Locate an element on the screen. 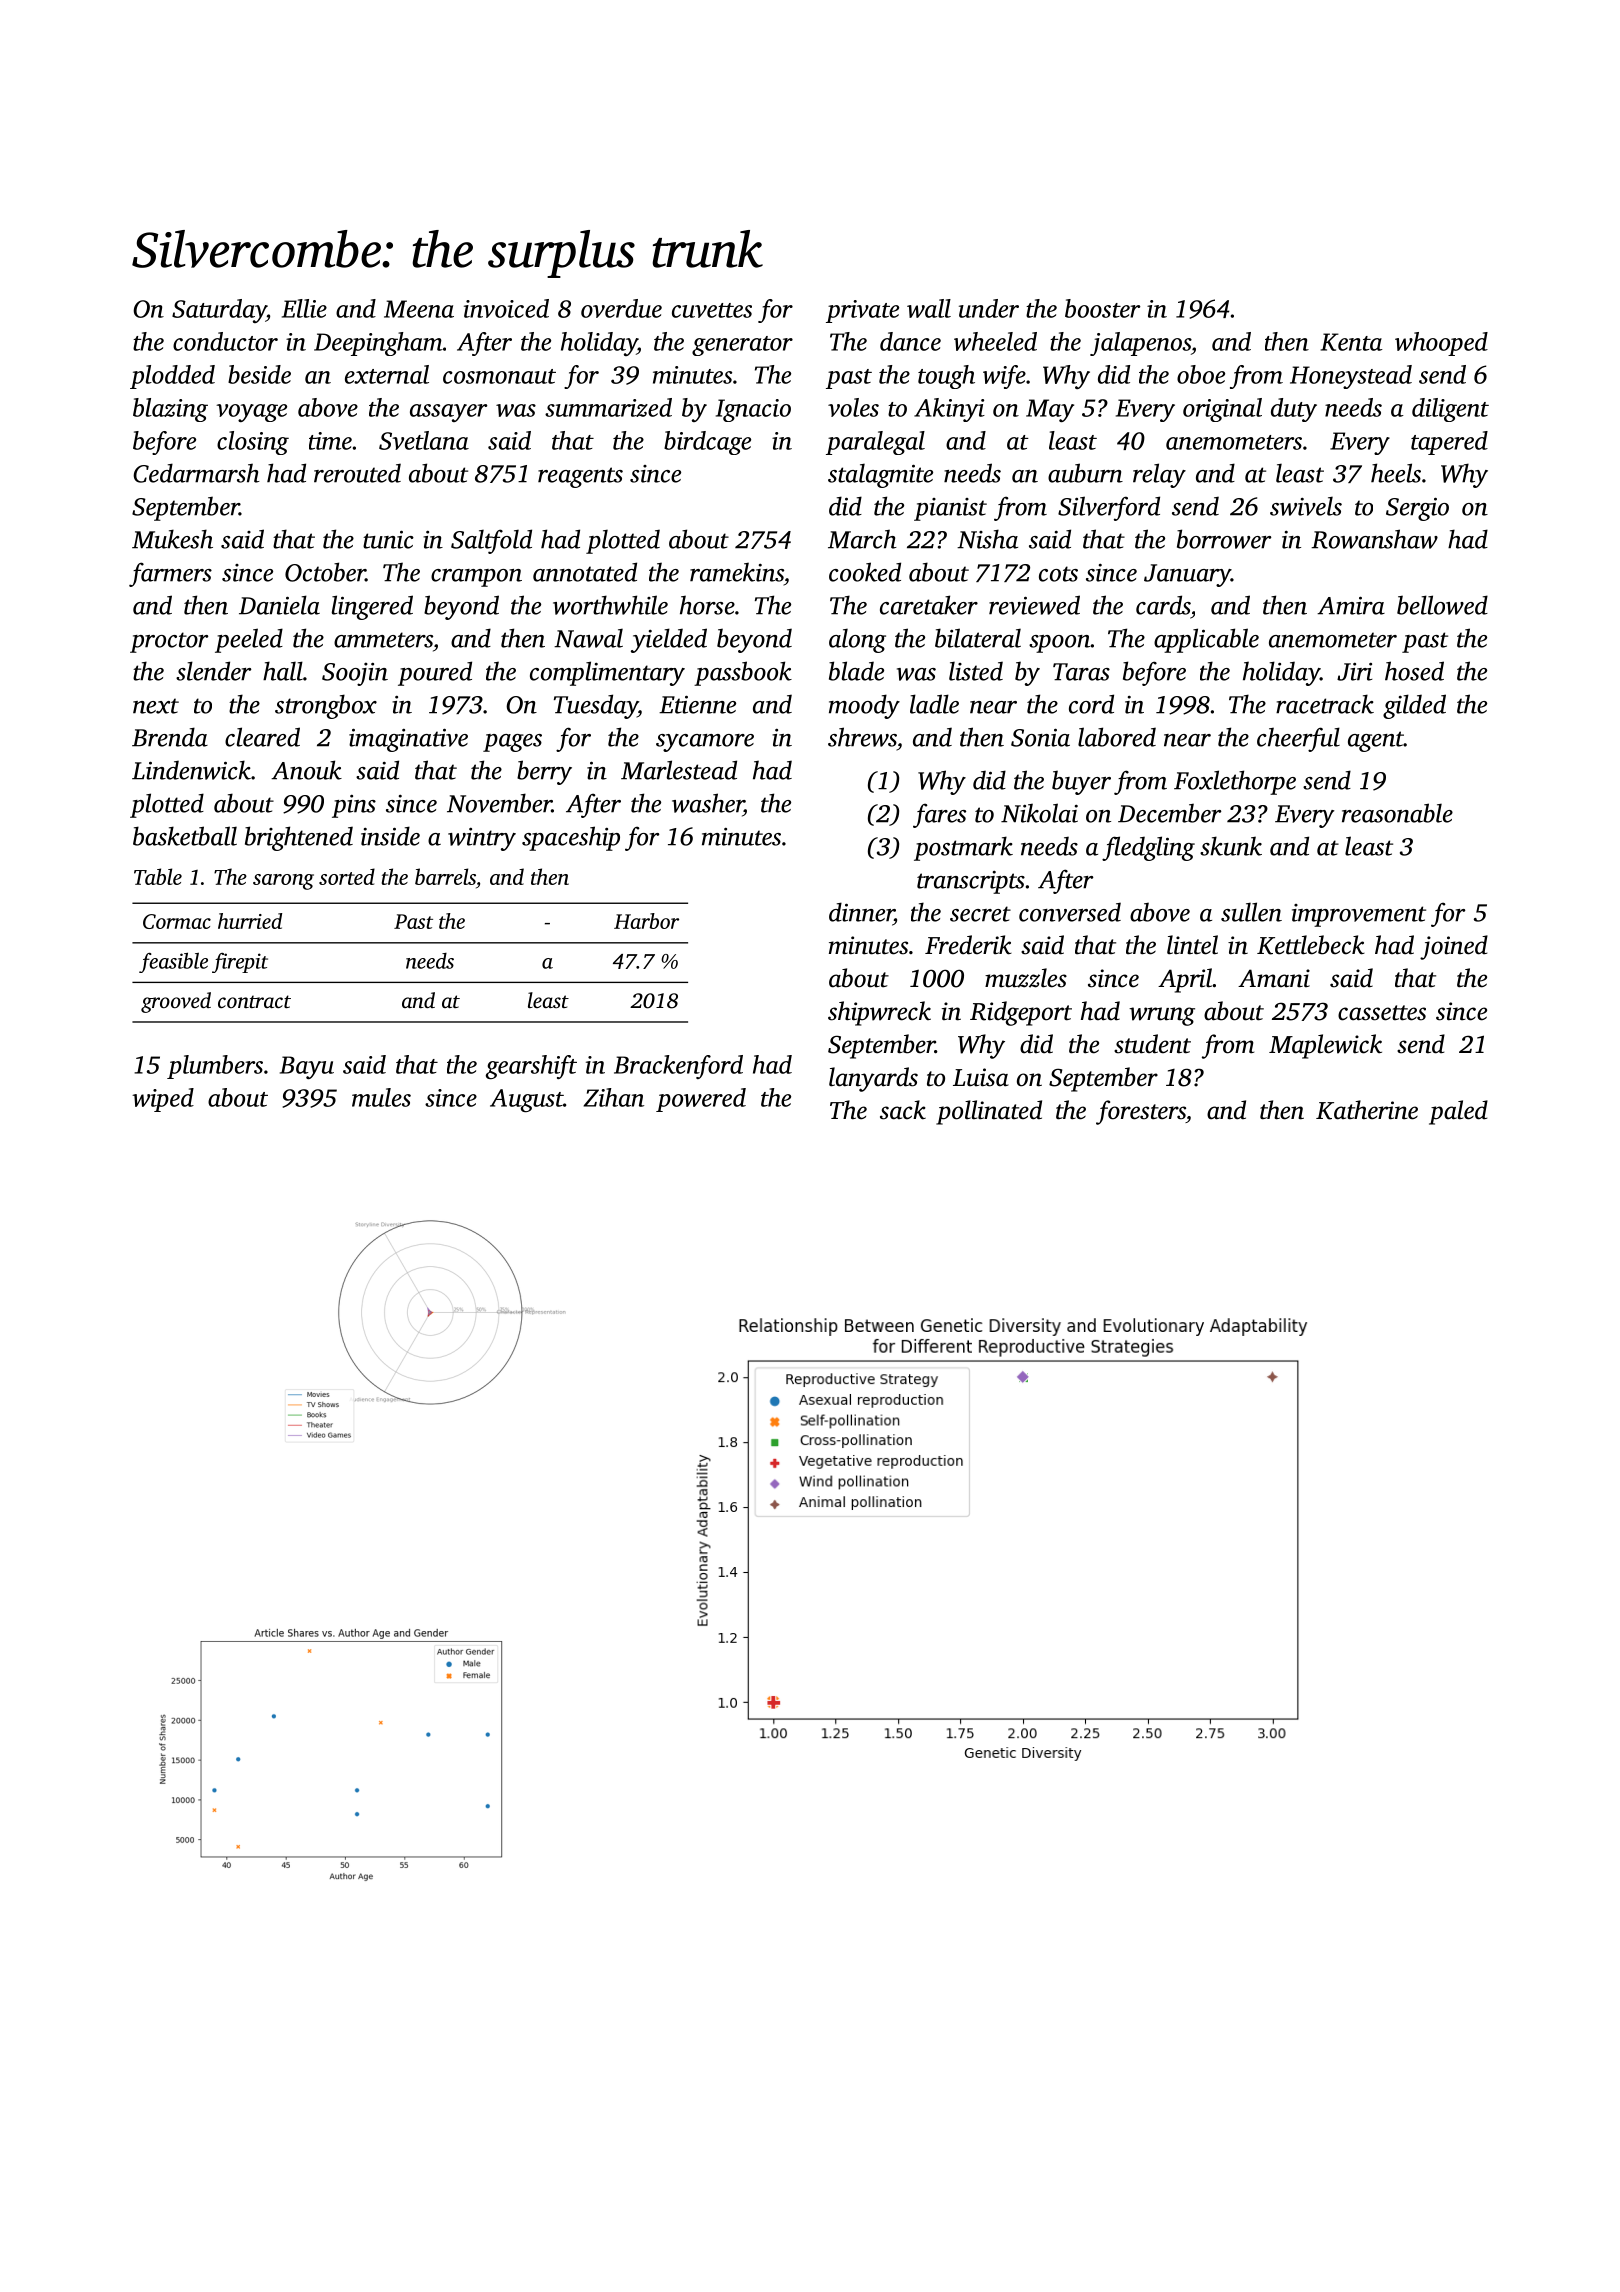 The width and height of the screenshot is (1620, 2292). assayer is located at coordinates (448, 413).
